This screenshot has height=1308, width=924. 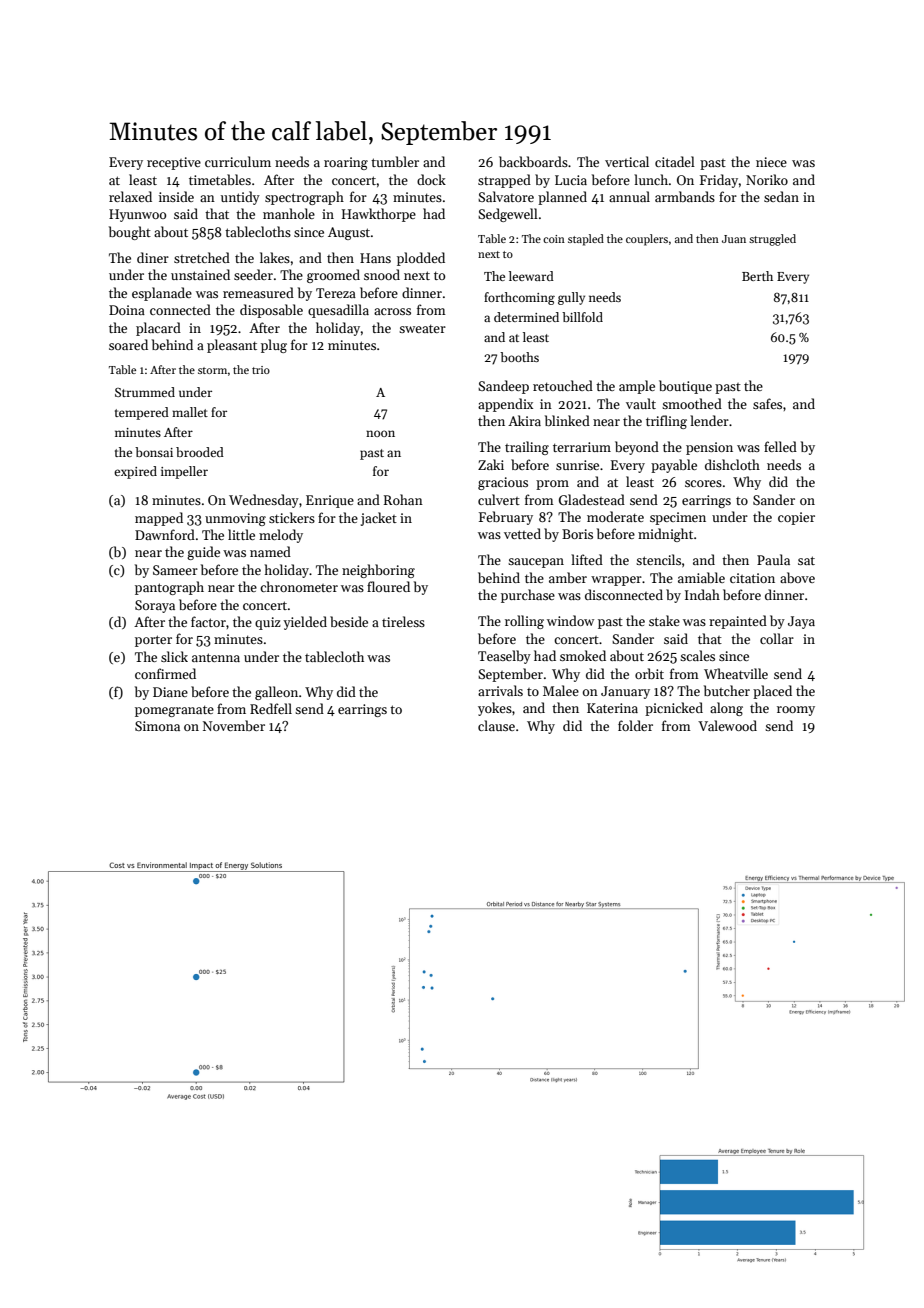 I want to click on clause, so click(x=496, y=725).
